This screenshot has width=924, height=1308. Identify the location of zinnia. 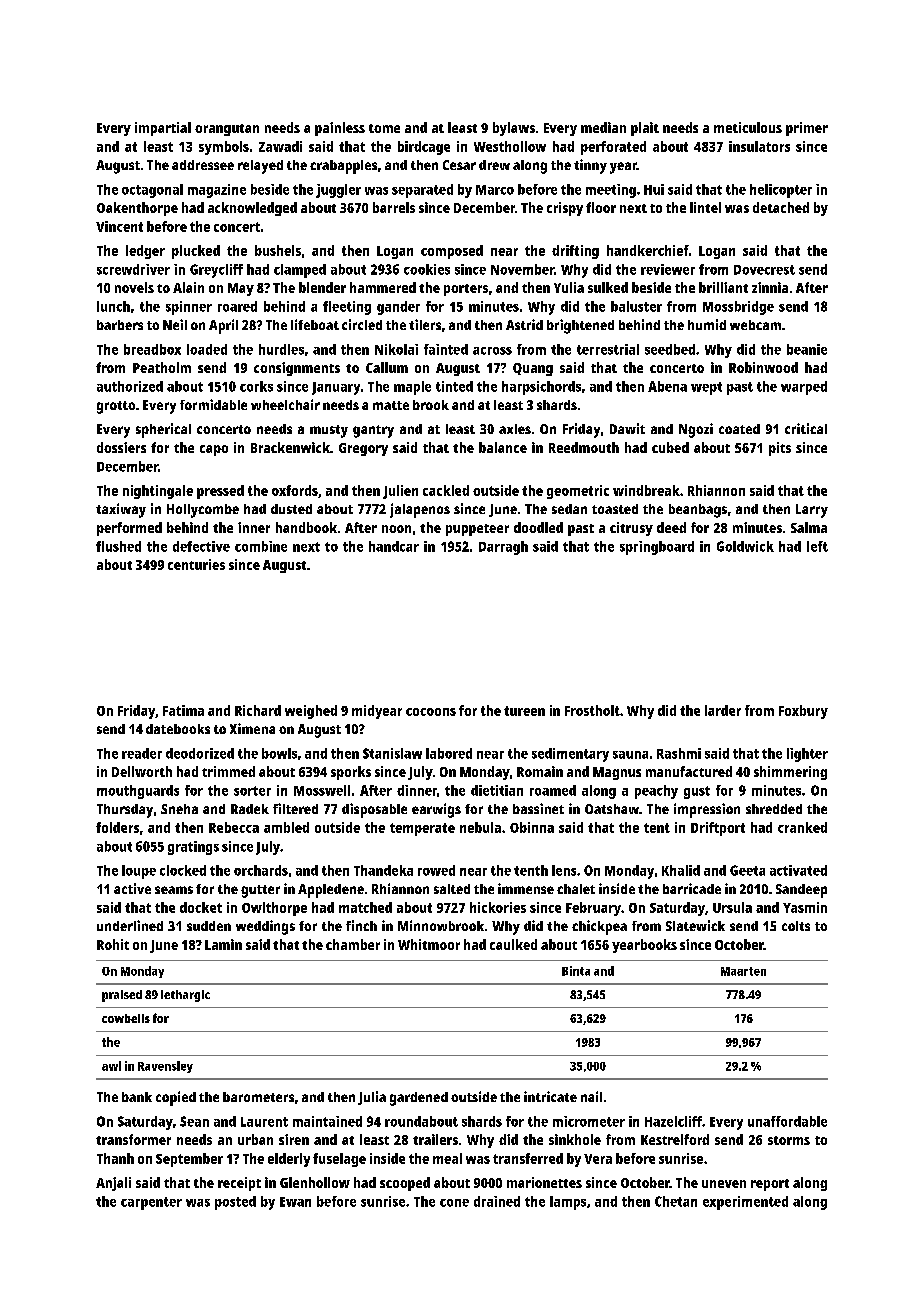
(770, 287).
